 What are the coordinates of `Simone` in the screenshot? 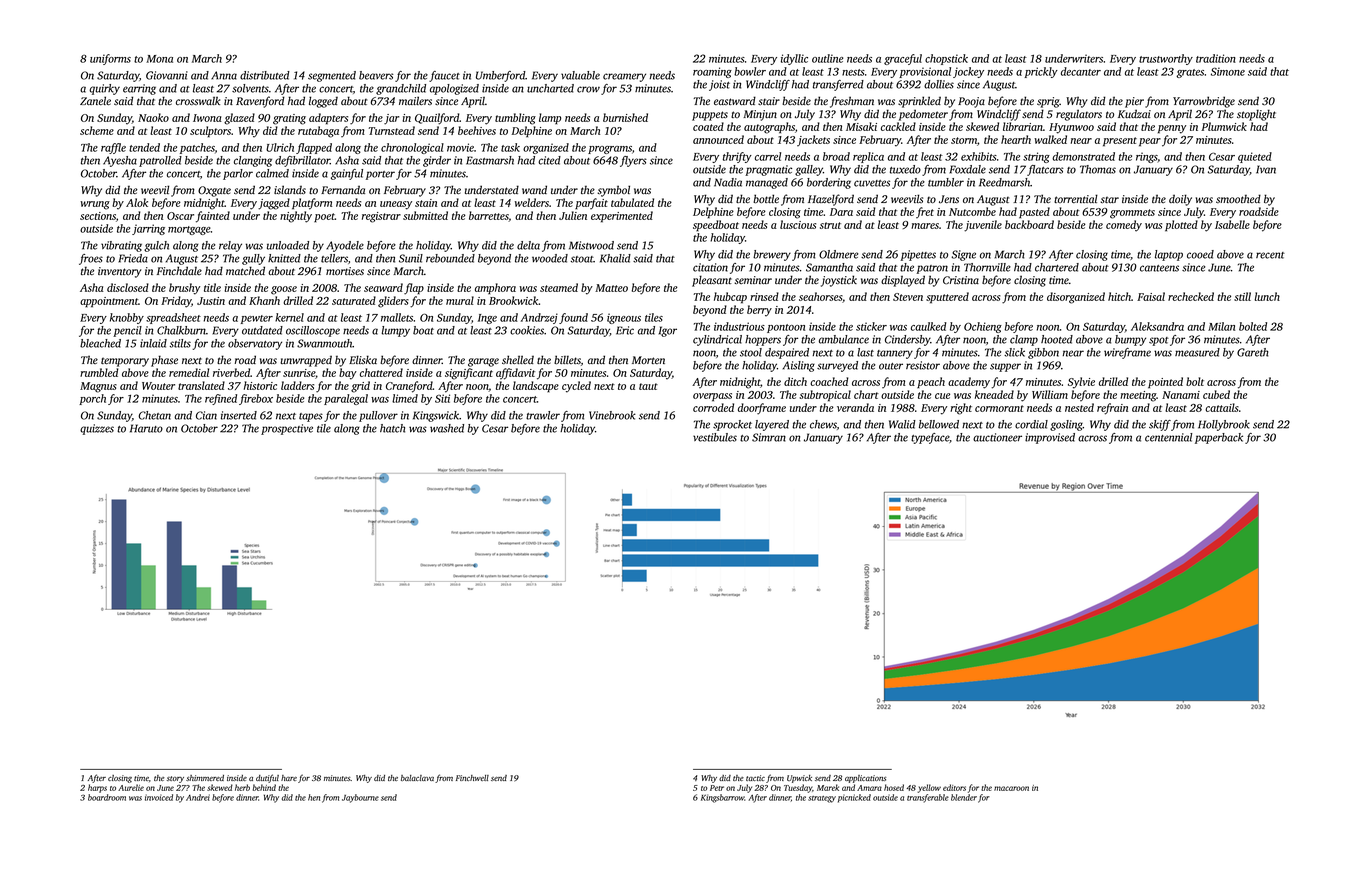 It's located at (1228, 71).
